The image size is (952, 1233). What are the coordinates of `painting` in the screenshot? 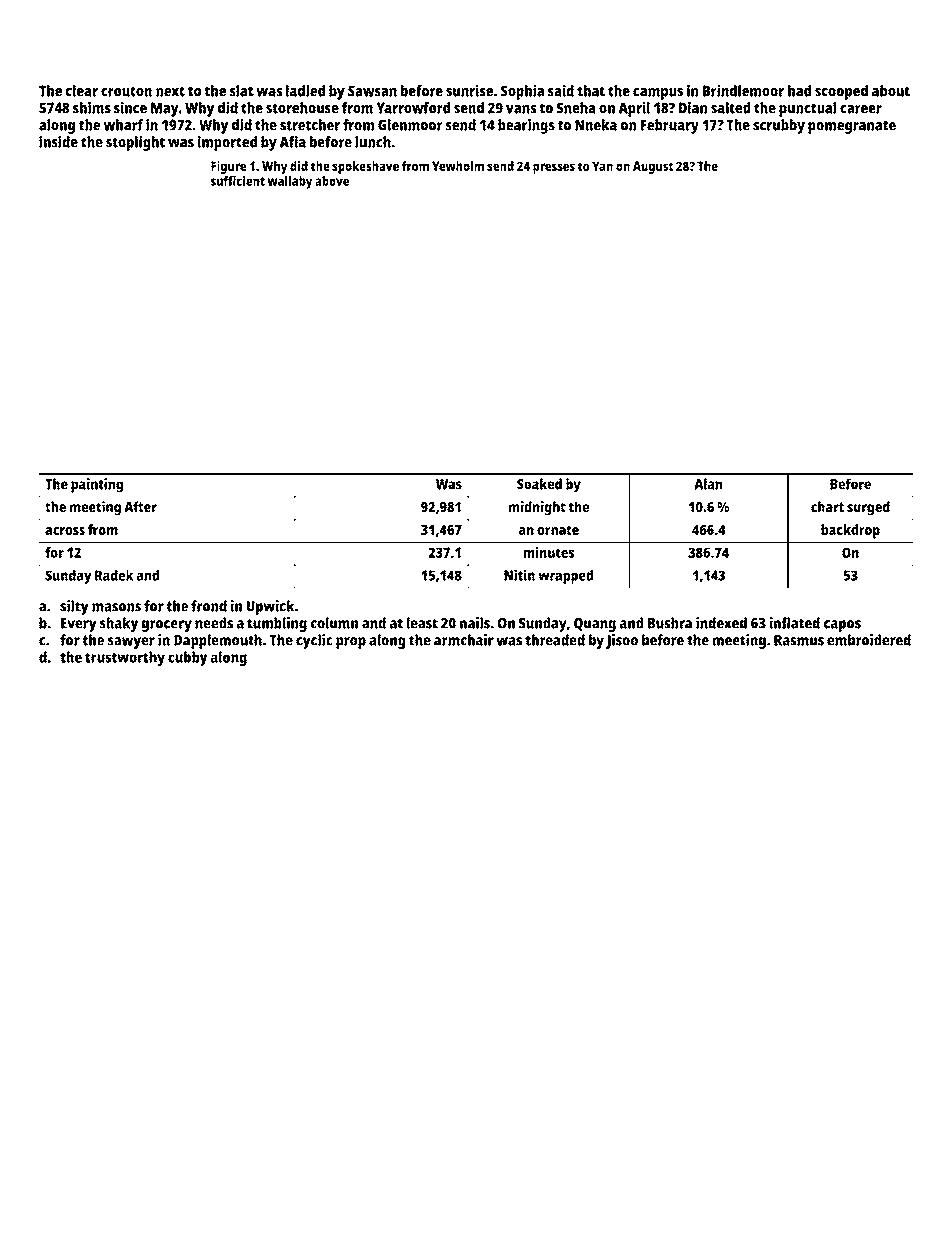 It's located at (97, 485).
